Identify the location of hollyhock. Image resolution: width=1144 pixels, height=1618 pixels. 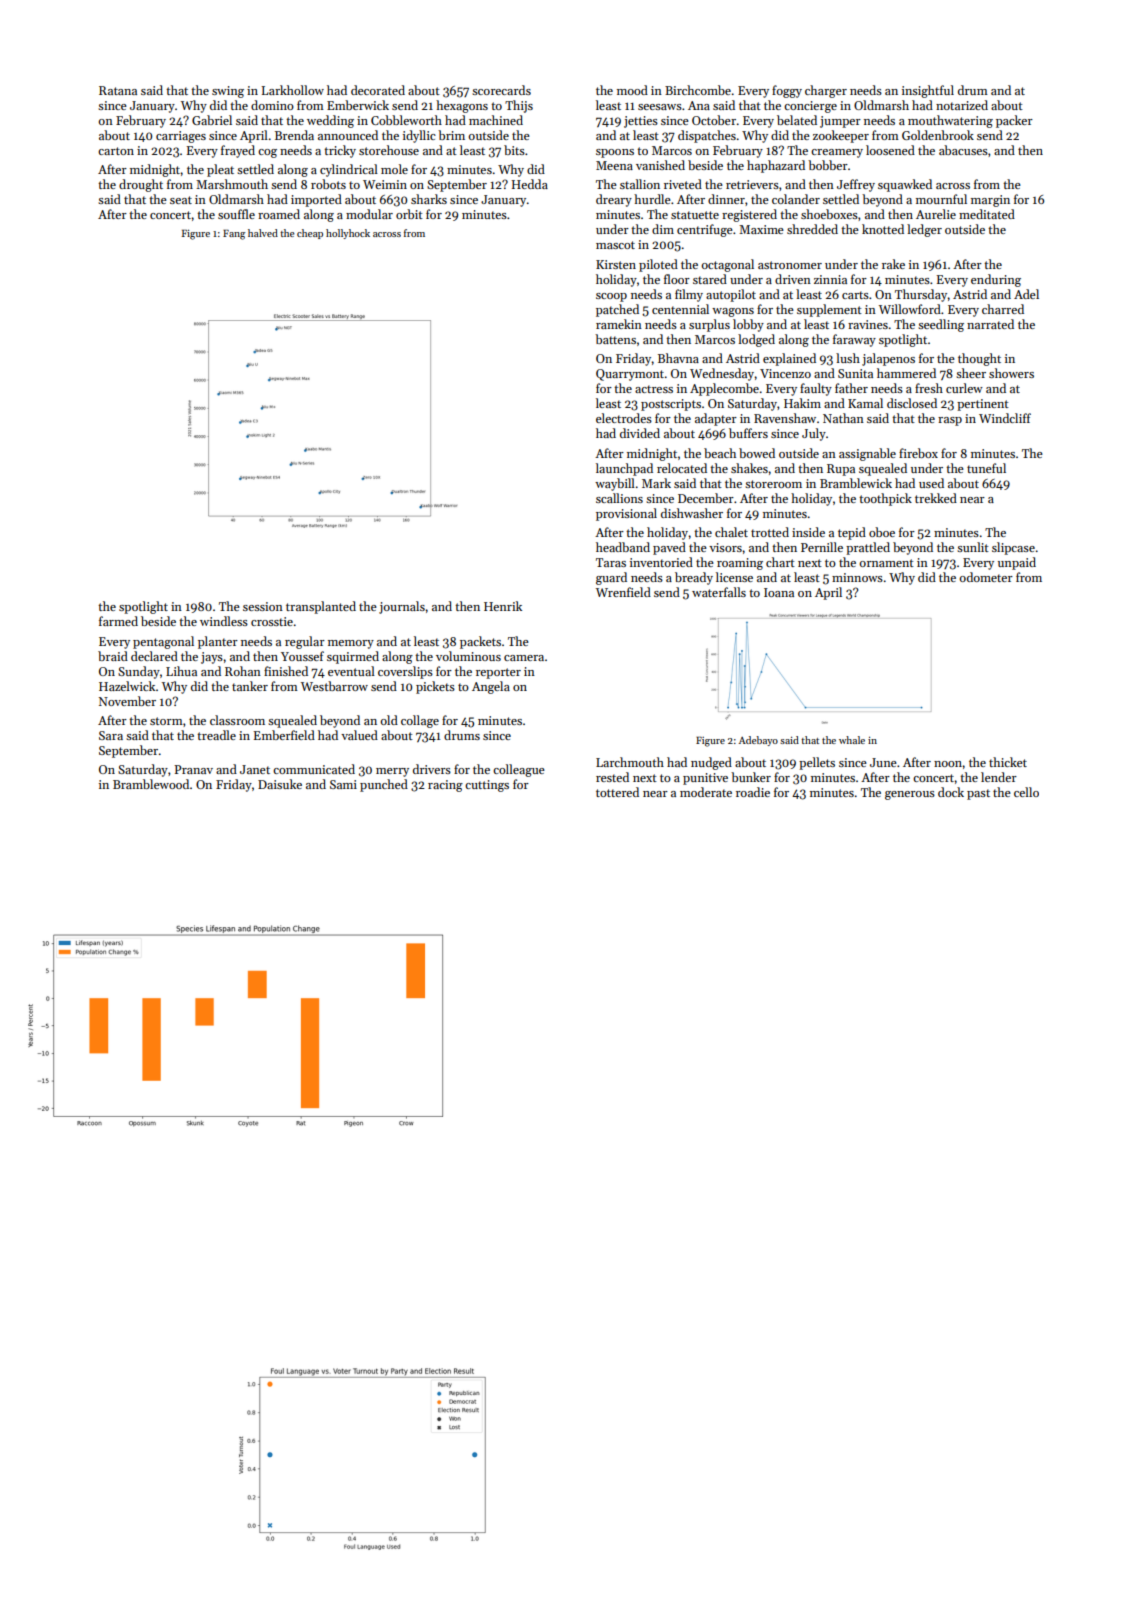
(348, 234).
